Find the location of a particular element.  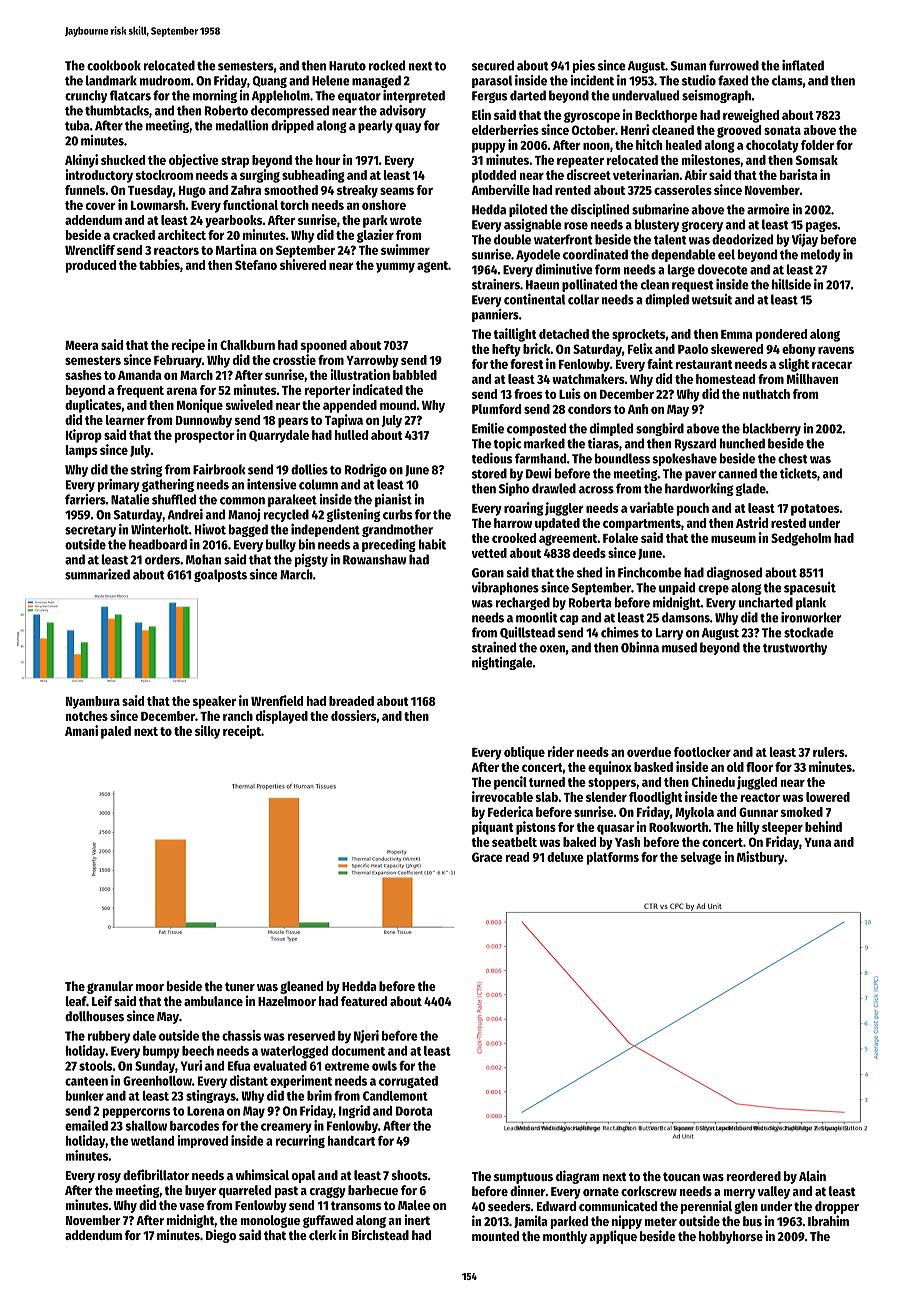

agent is located at coordinates (432, 267).
